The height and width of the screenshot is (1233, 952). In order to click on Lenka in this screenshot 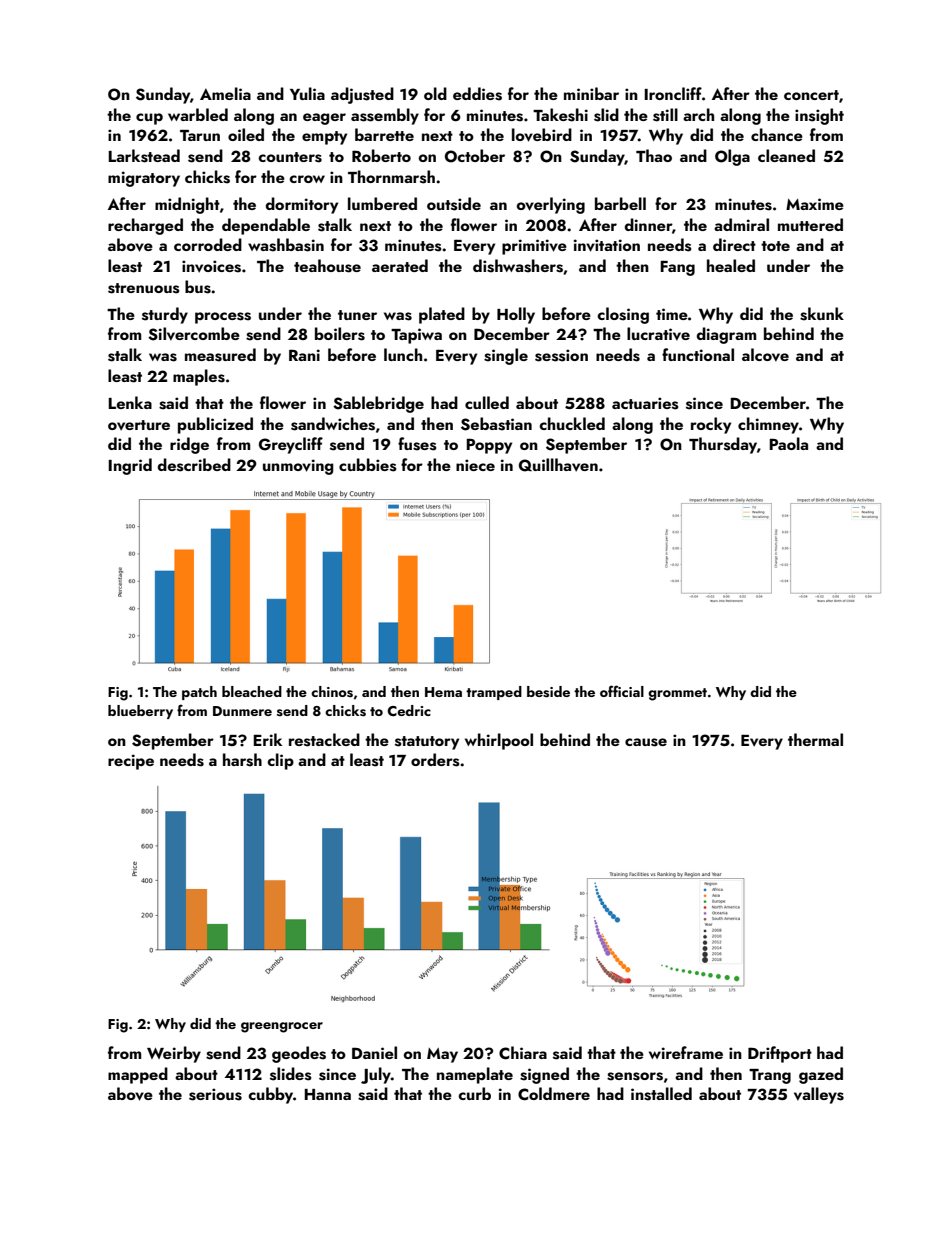, I will do `click(130, 402)`.
